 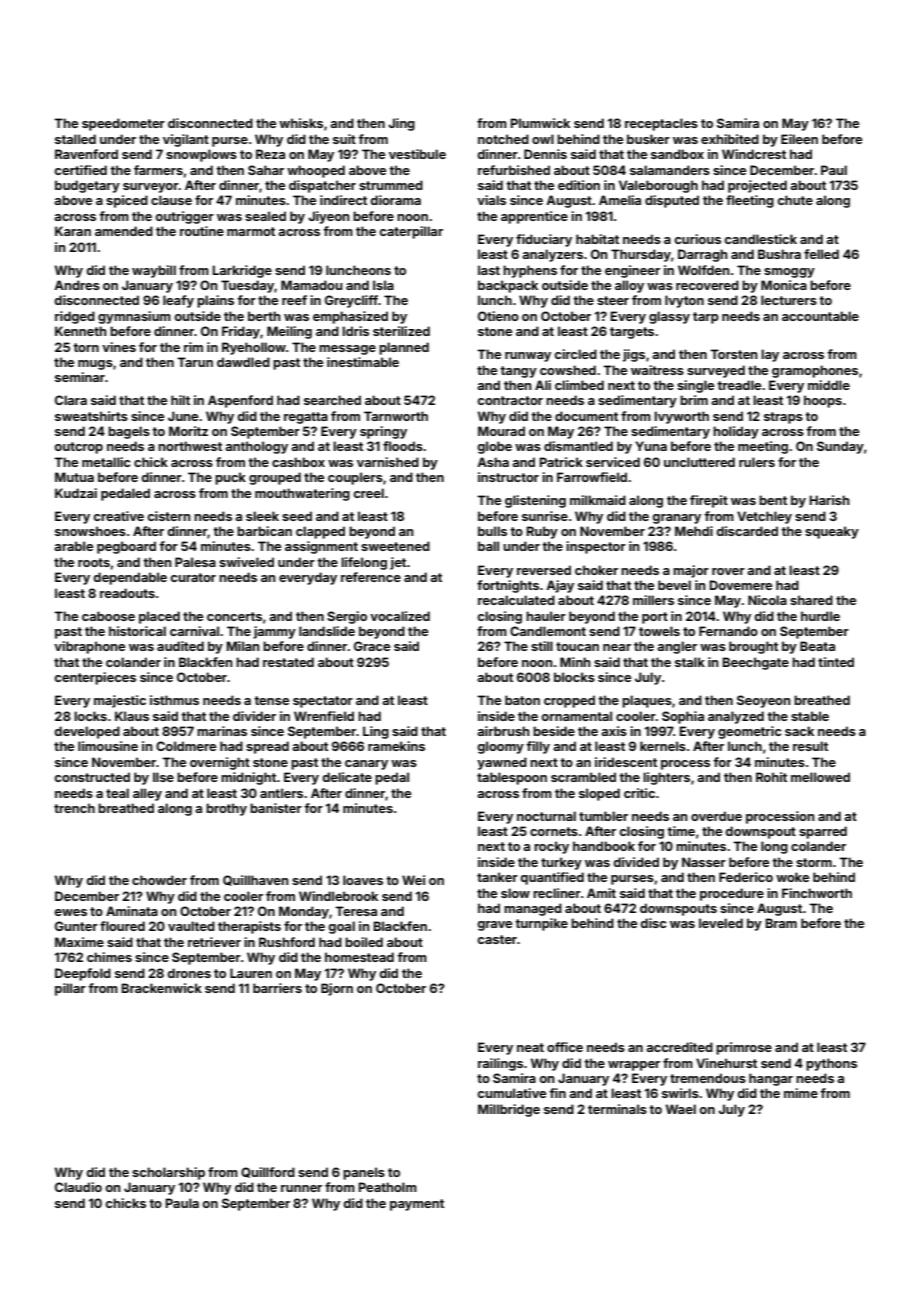 What do you see at coordinates (417, 1205) in the page?
I see `payment` at bounding box center [417, 1205].
